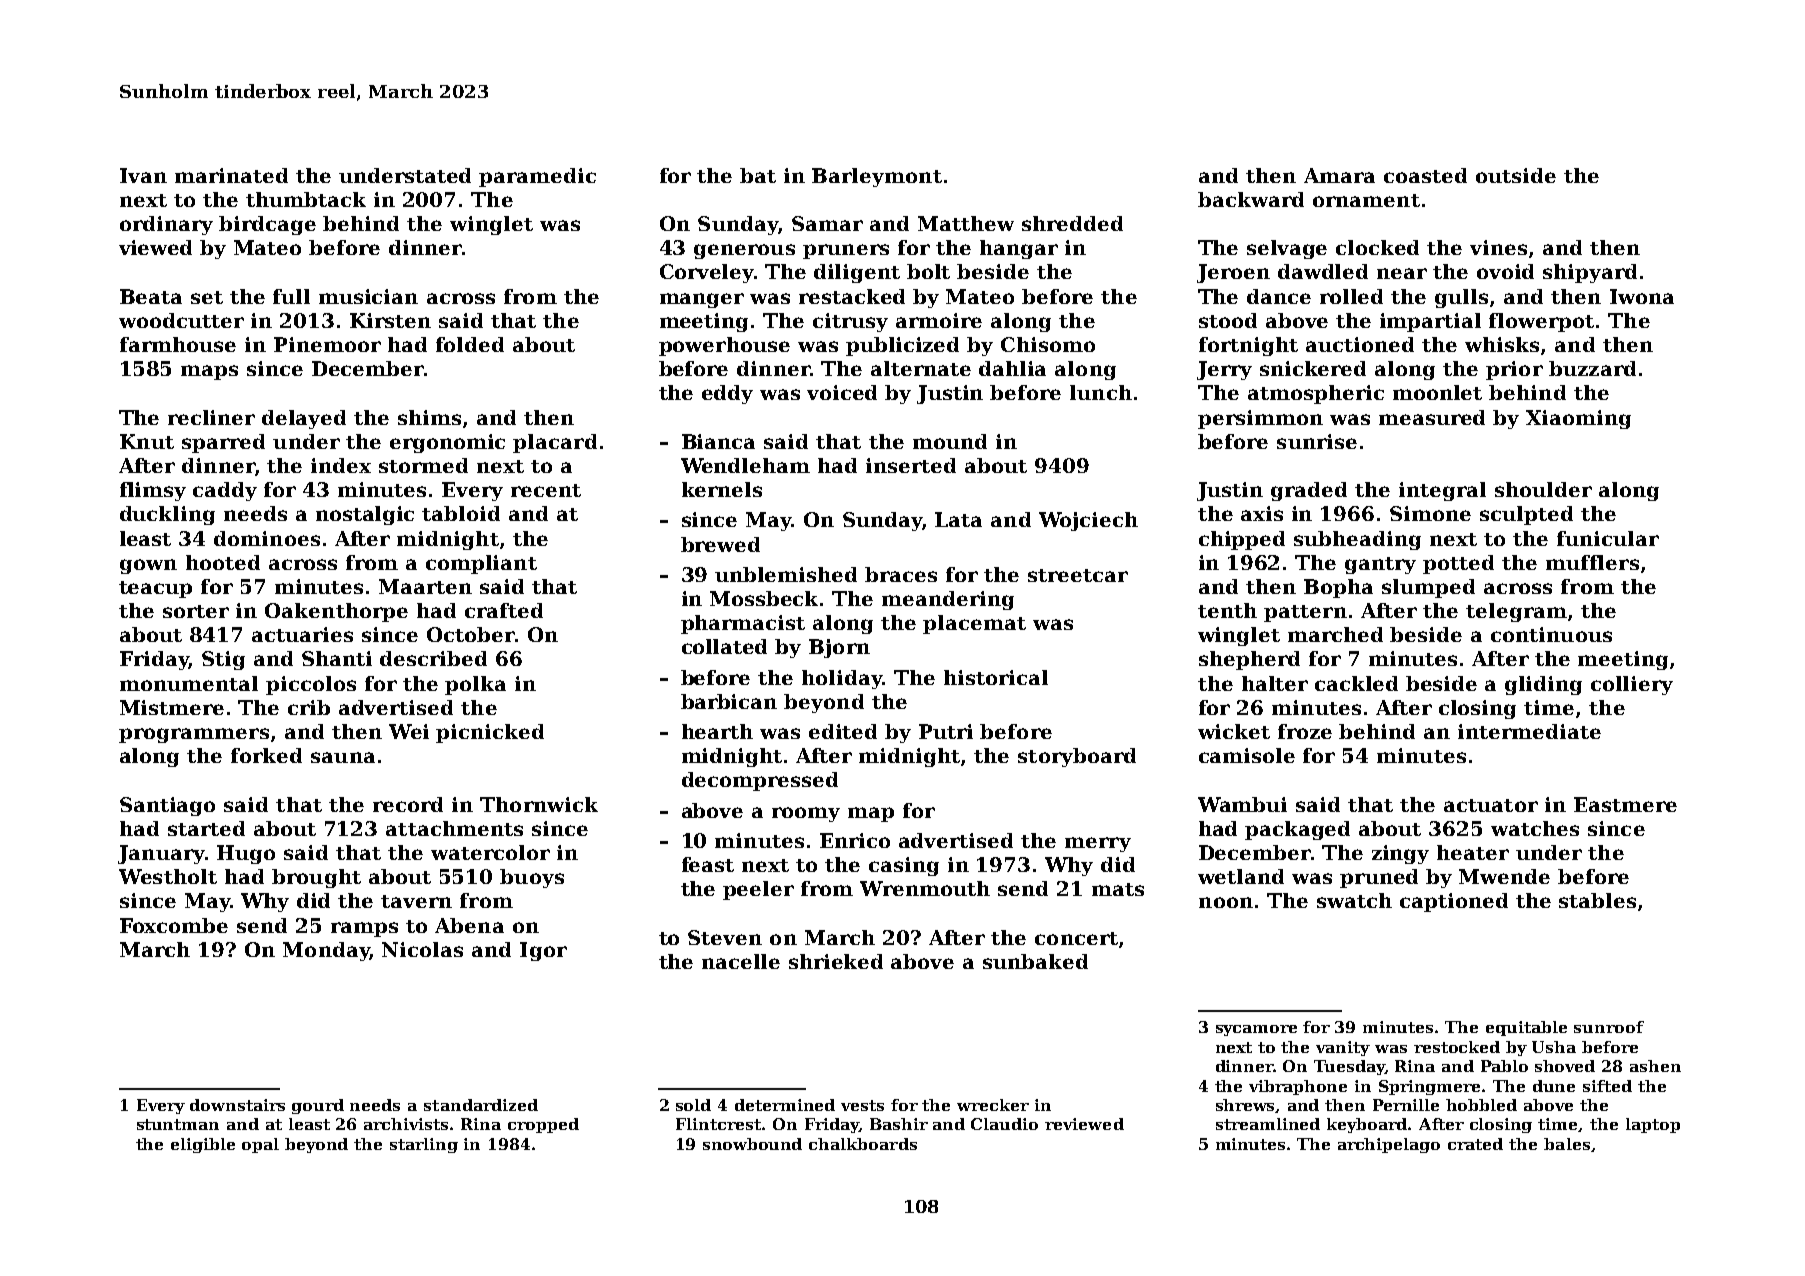 This screenshot has width=1805, height=1276. What do you see at coordinates (1430, 513) in the screenshot?
I see `Simone` at bounding box center [1430, 513].
